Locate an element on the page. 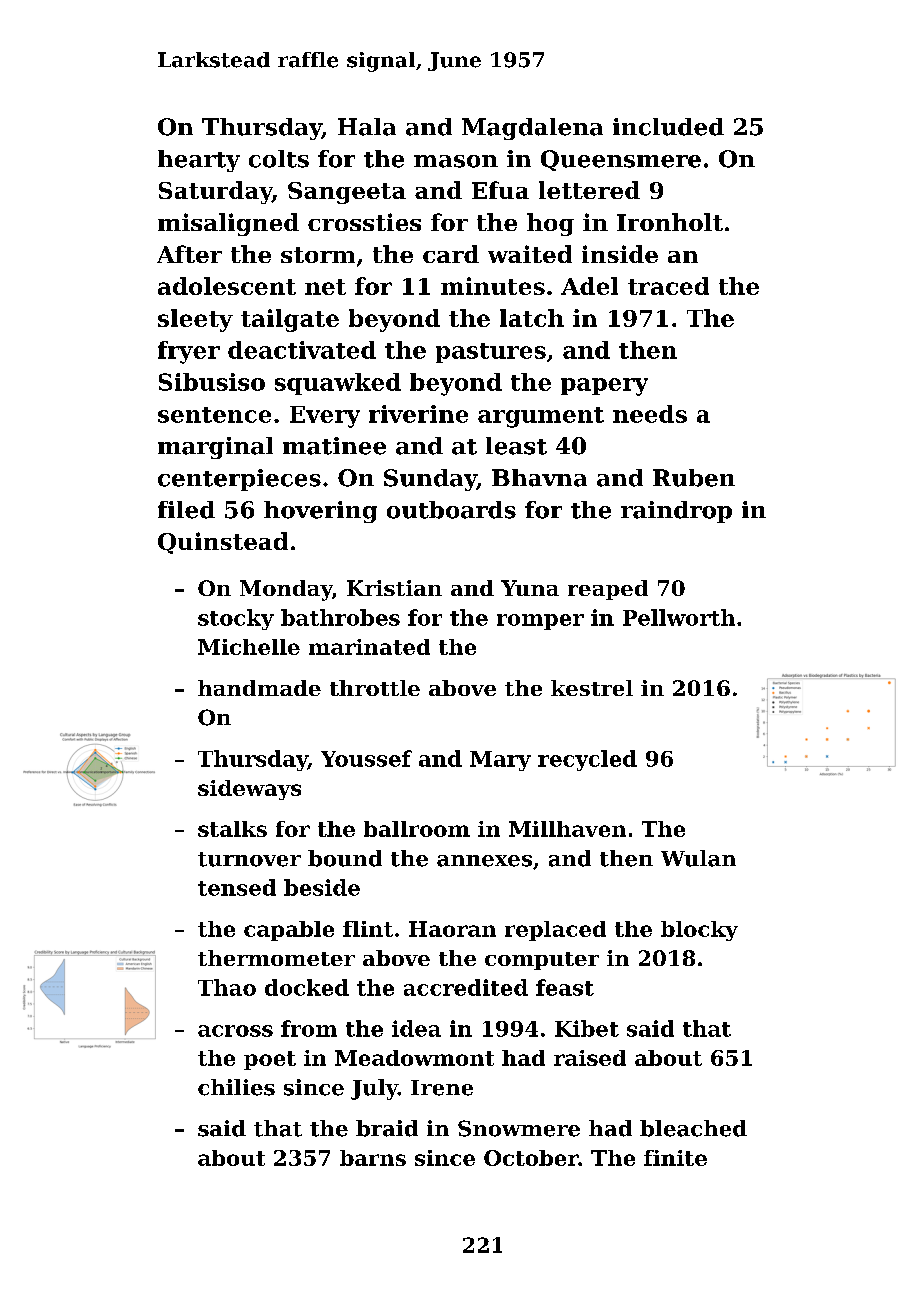 This document has width=924, height=1311. throttle is located at coordinates (375, 688).
